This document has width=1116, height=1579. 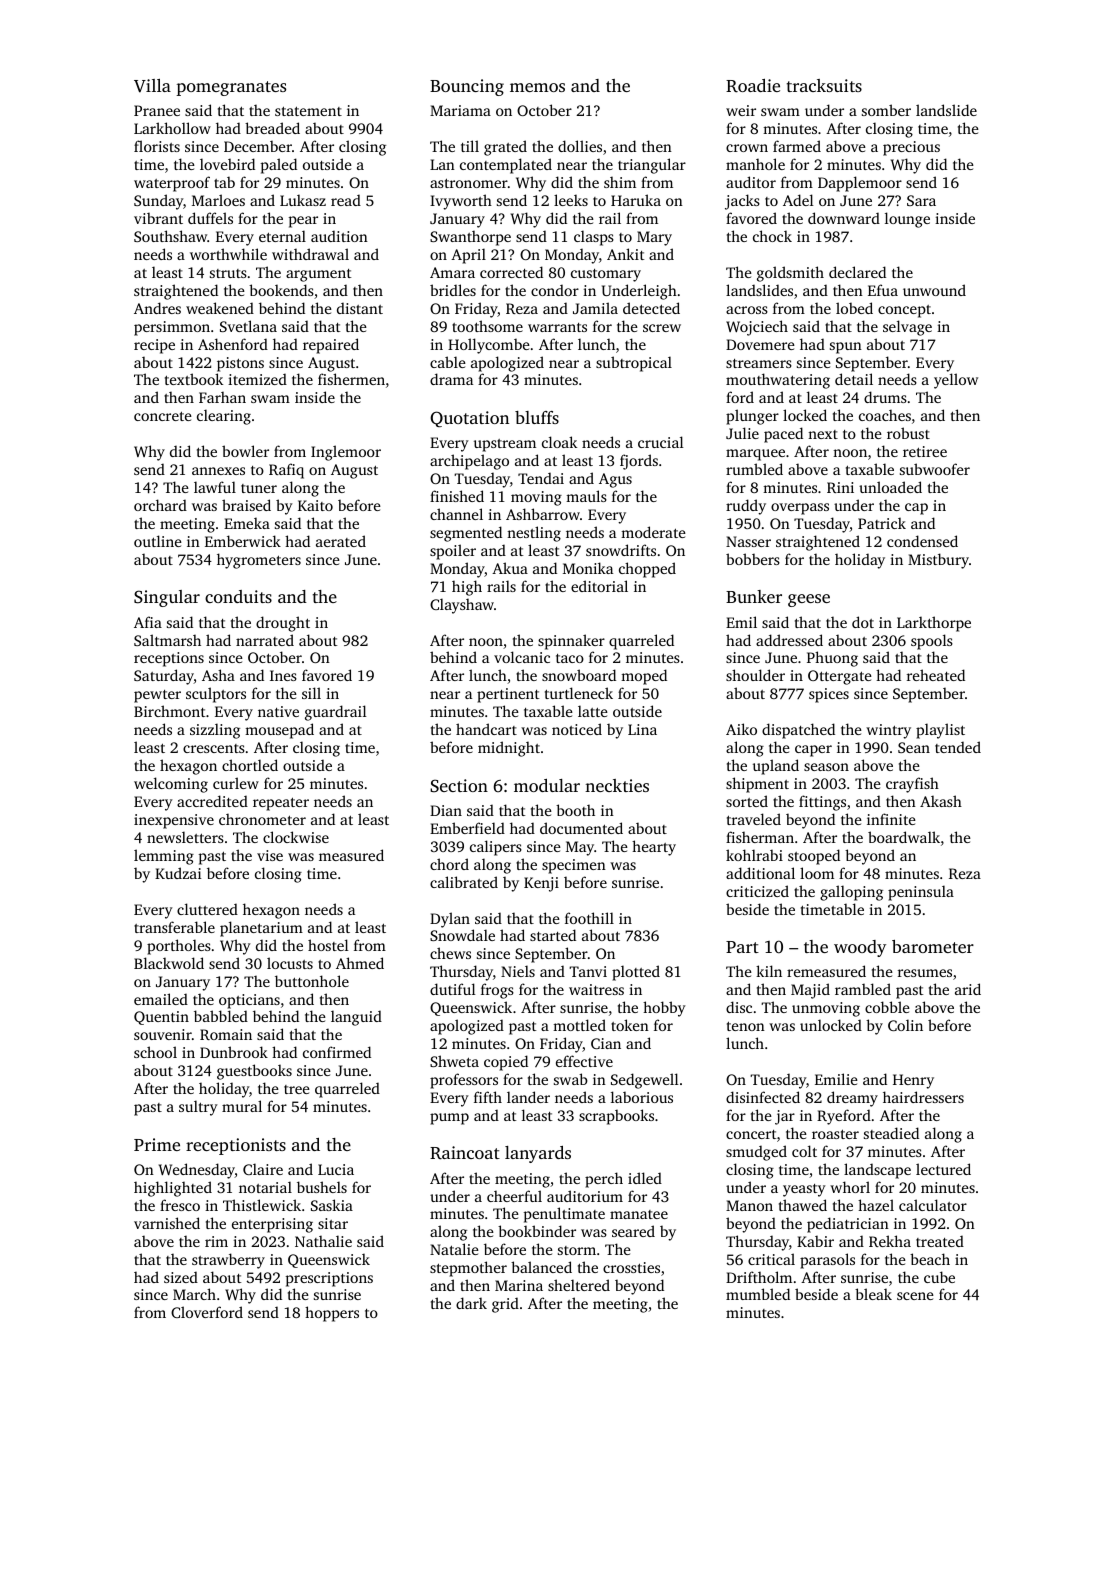 I want to click on Villa, so click(x=152, y=86).
